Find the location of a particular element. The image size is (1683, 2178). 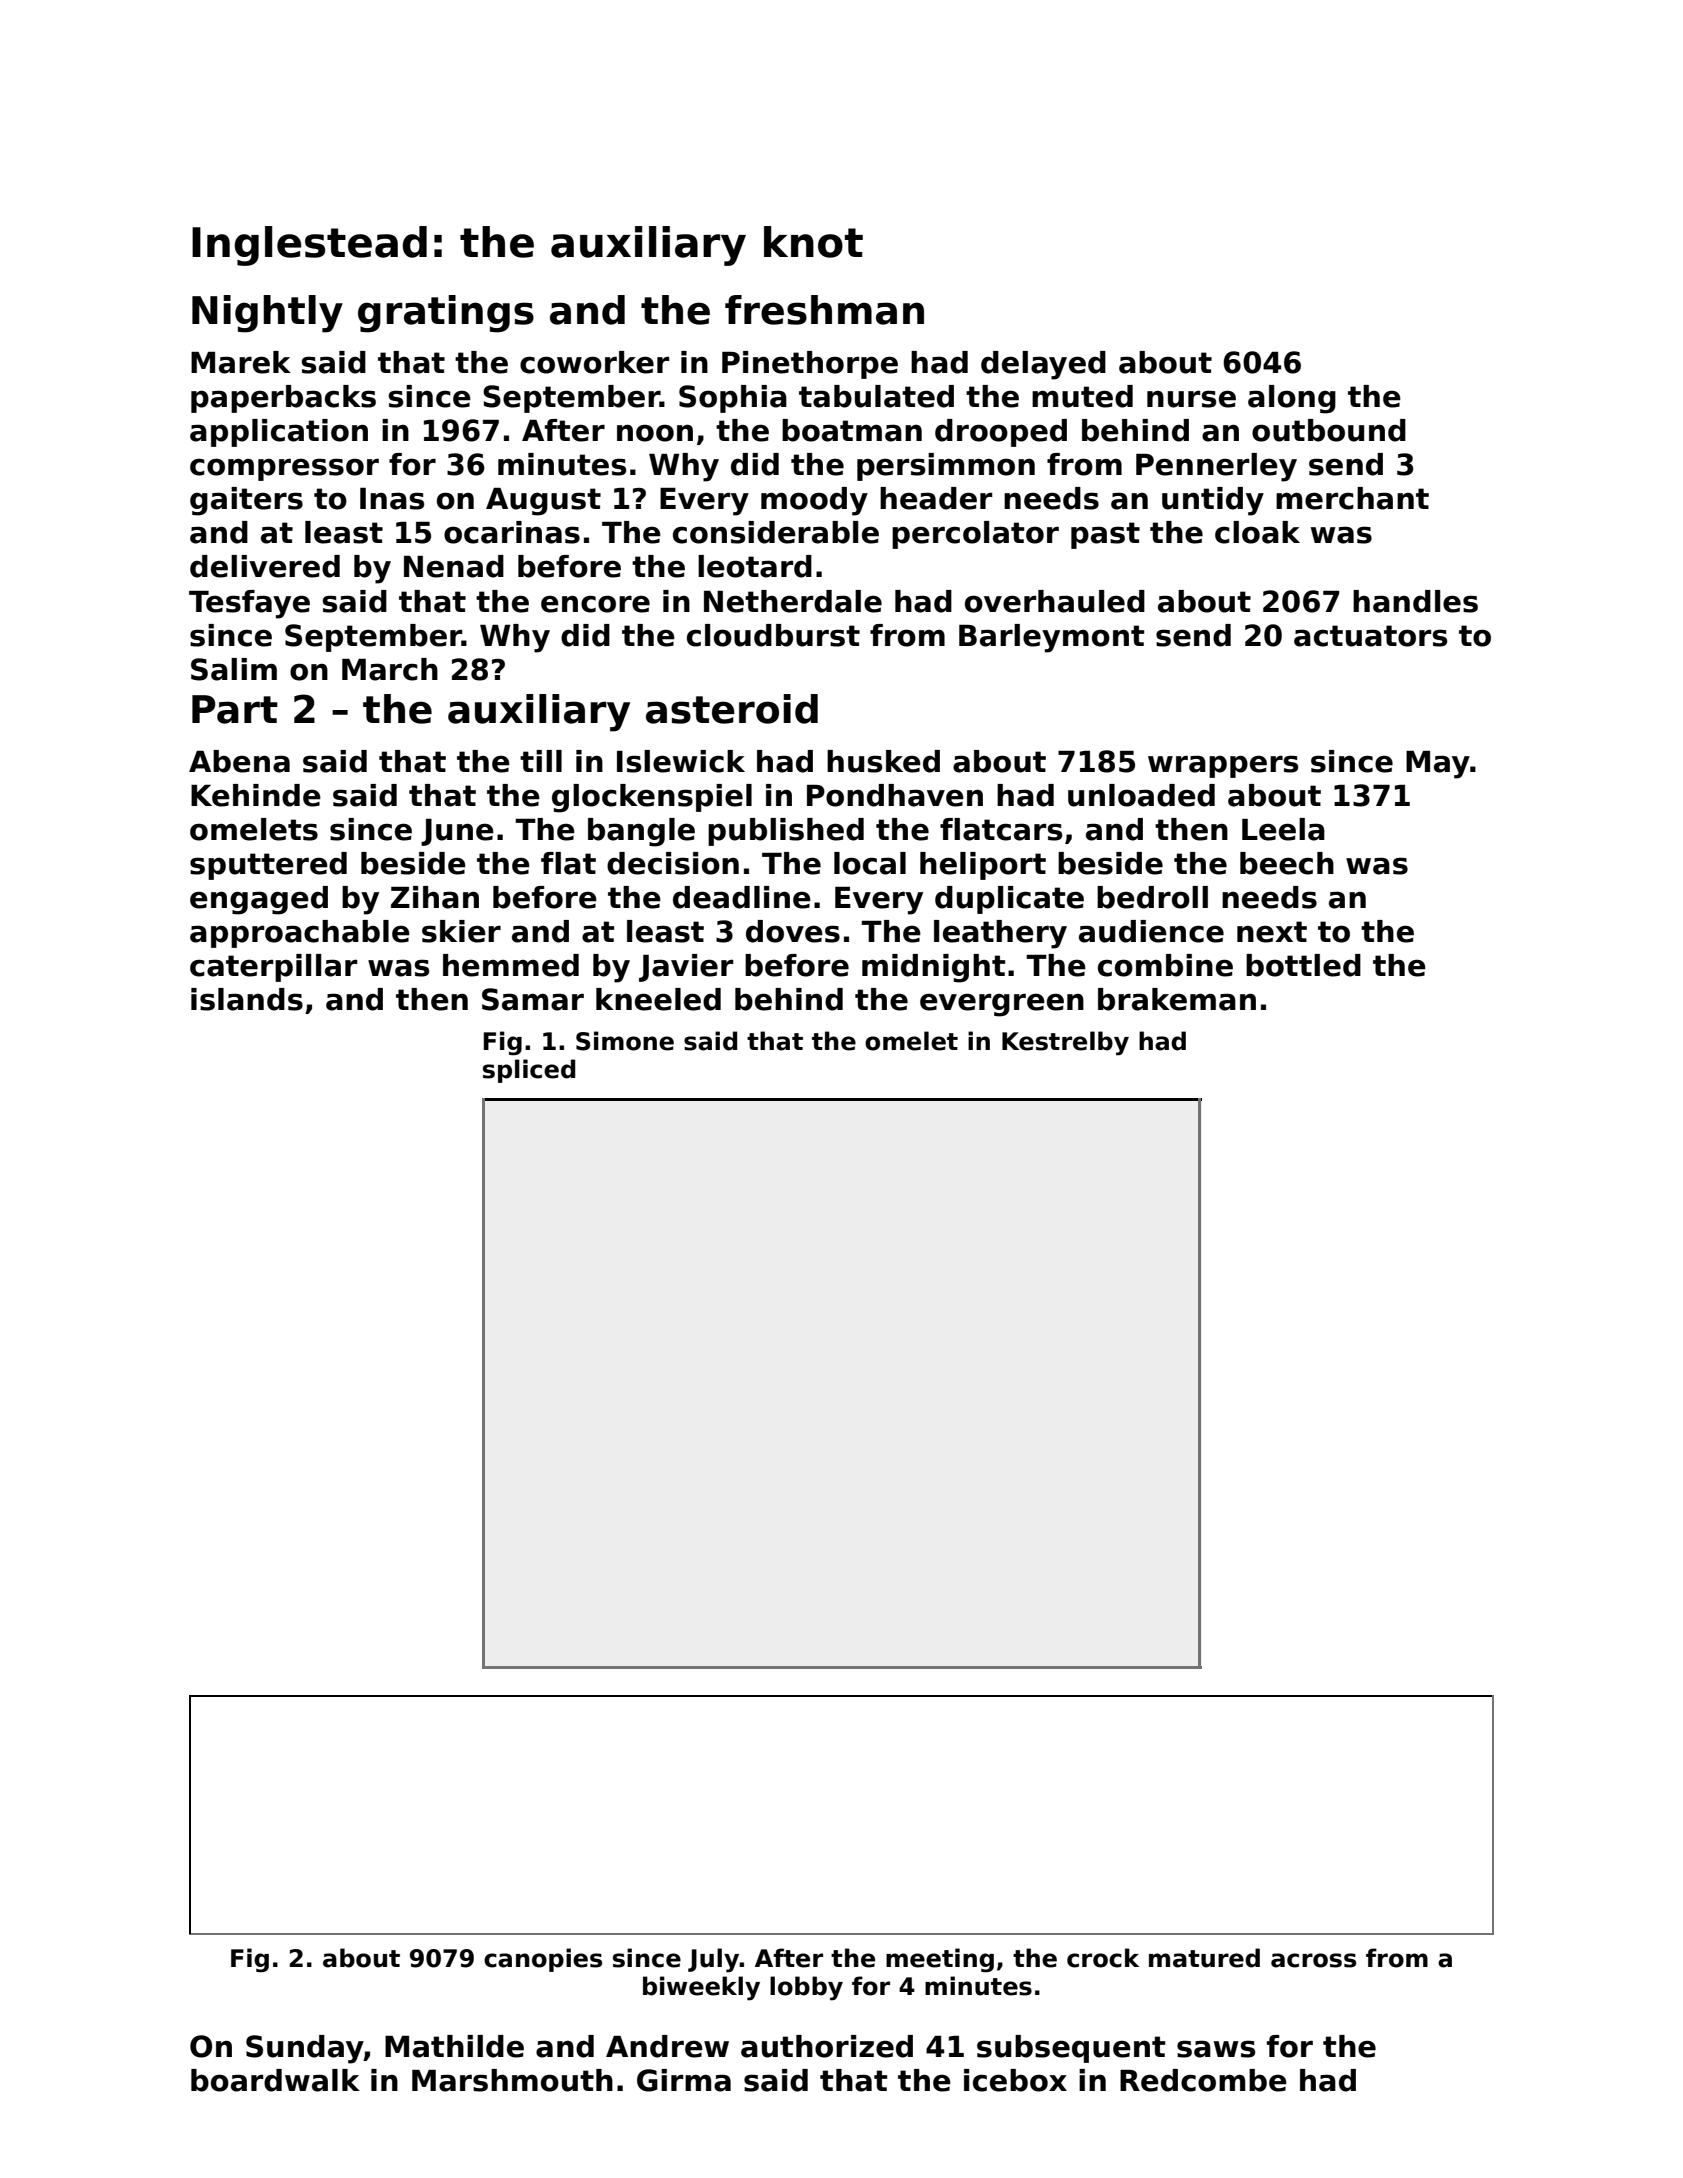

July is located at coordinates (714, 1960).
